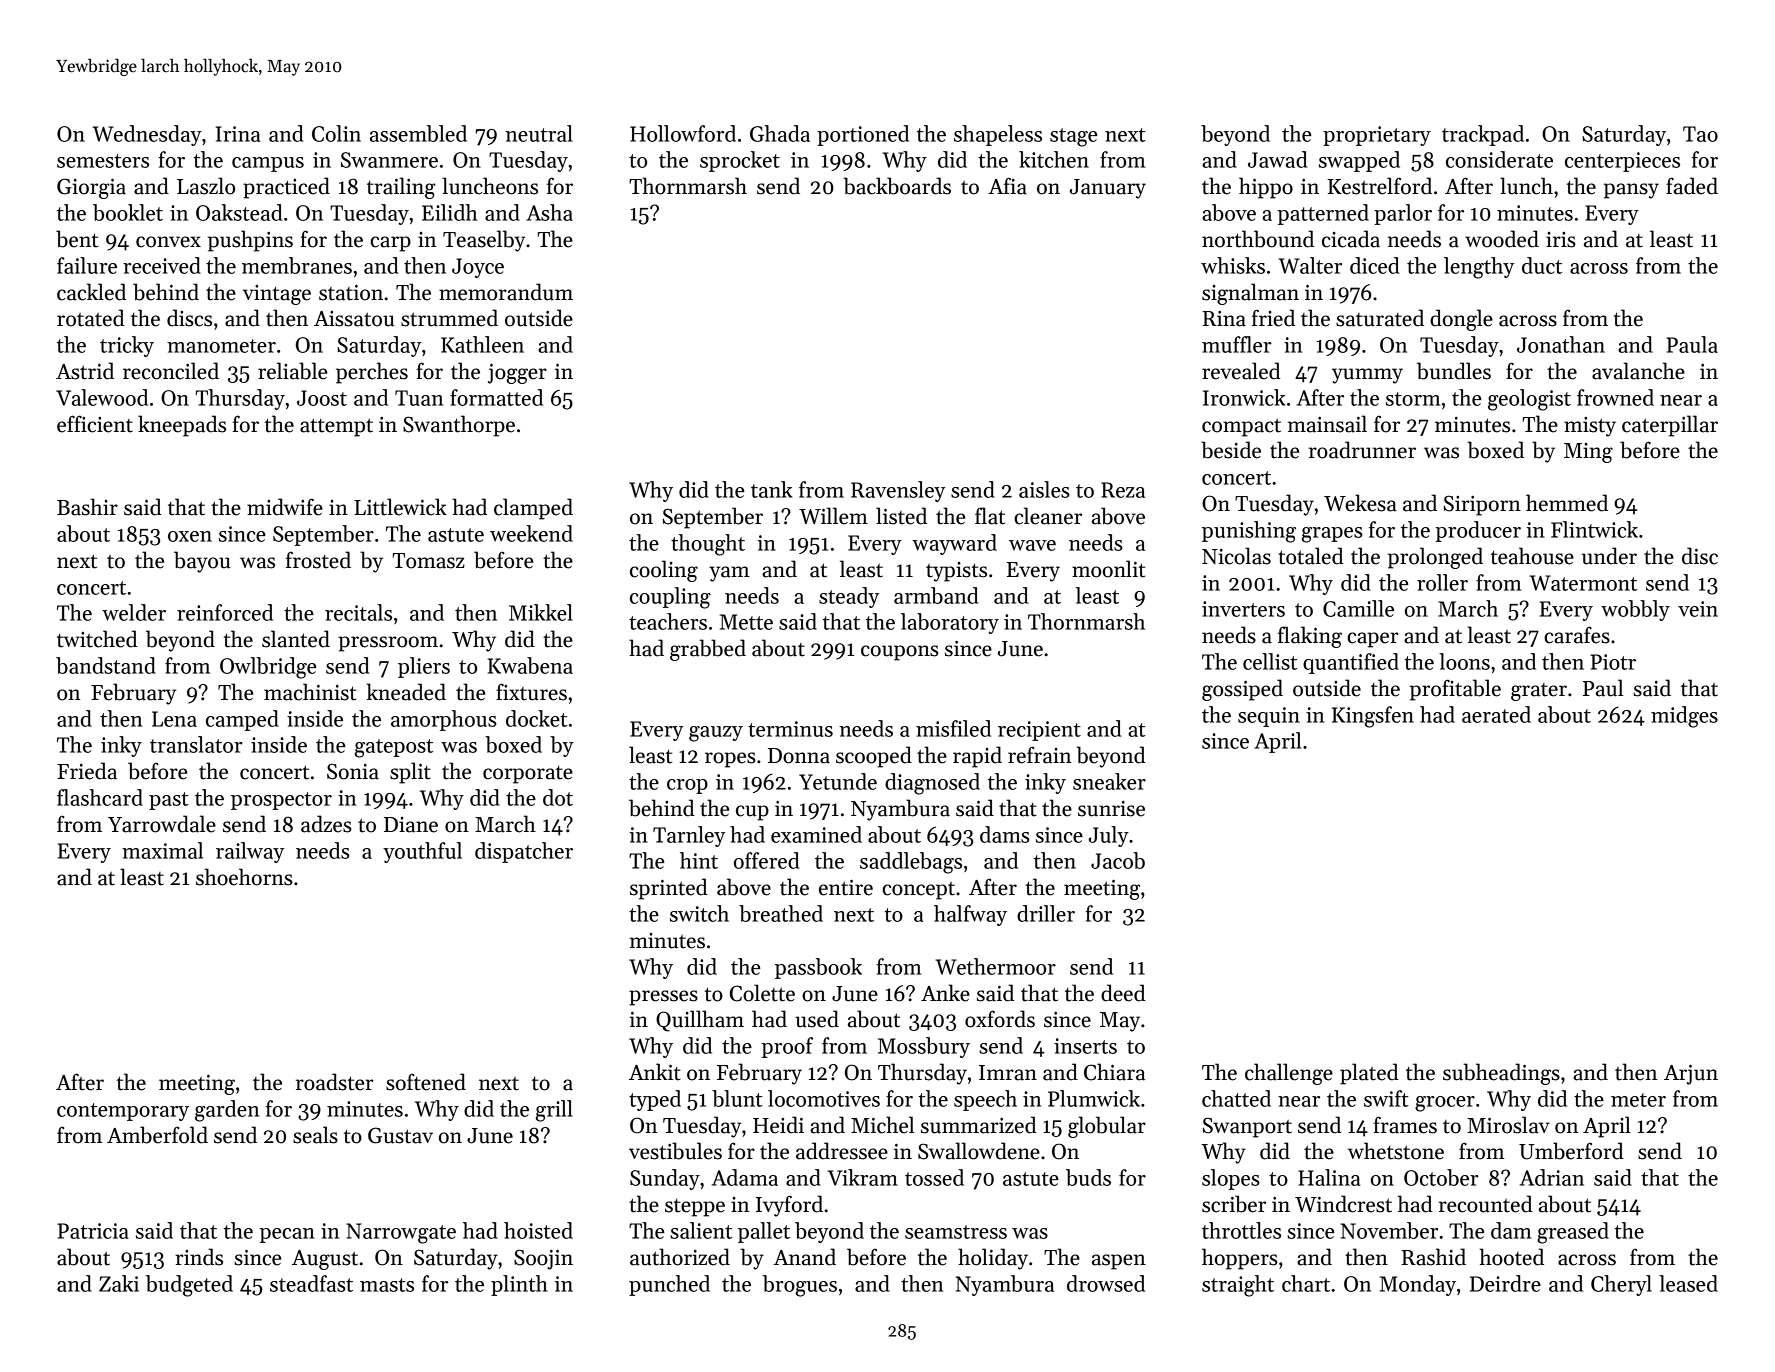  Describe the element at coordinates (1379, 186) in the screenshot. I see `Kestrelford` at that location.
